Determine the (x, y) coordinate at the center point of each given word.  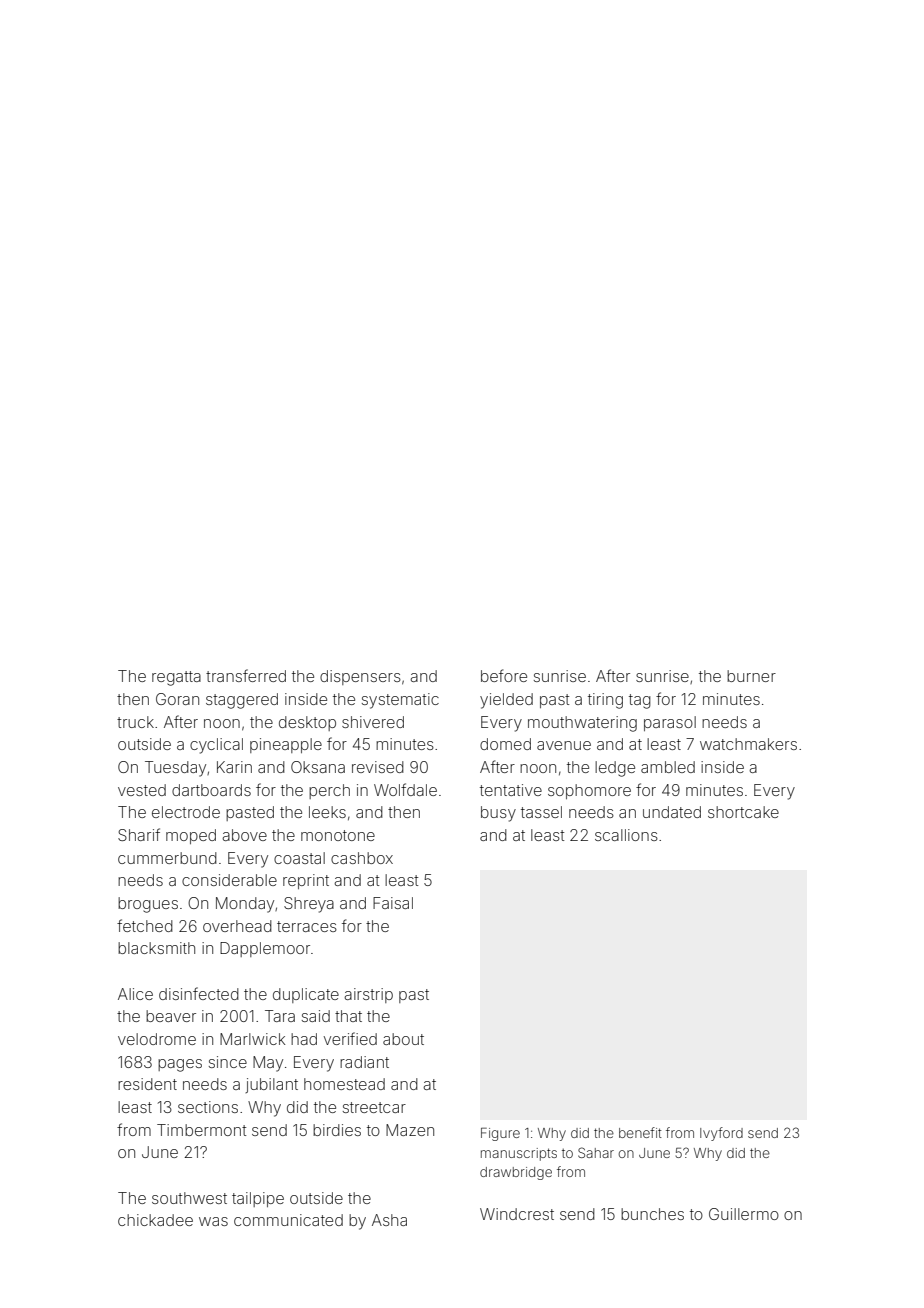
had (304, 1039)
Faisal (393, 903)
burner (751, 676)
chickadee (155, 1220)
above (244, 835)
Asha (389, 1220)
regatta (176, 678)
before (504, 675)
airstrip (368, 995)
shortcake (743, 812)
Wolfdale (405, 789)
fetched (145, 925)
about (403, 1039)
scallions (626, 835)
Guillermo (744, 1214)
